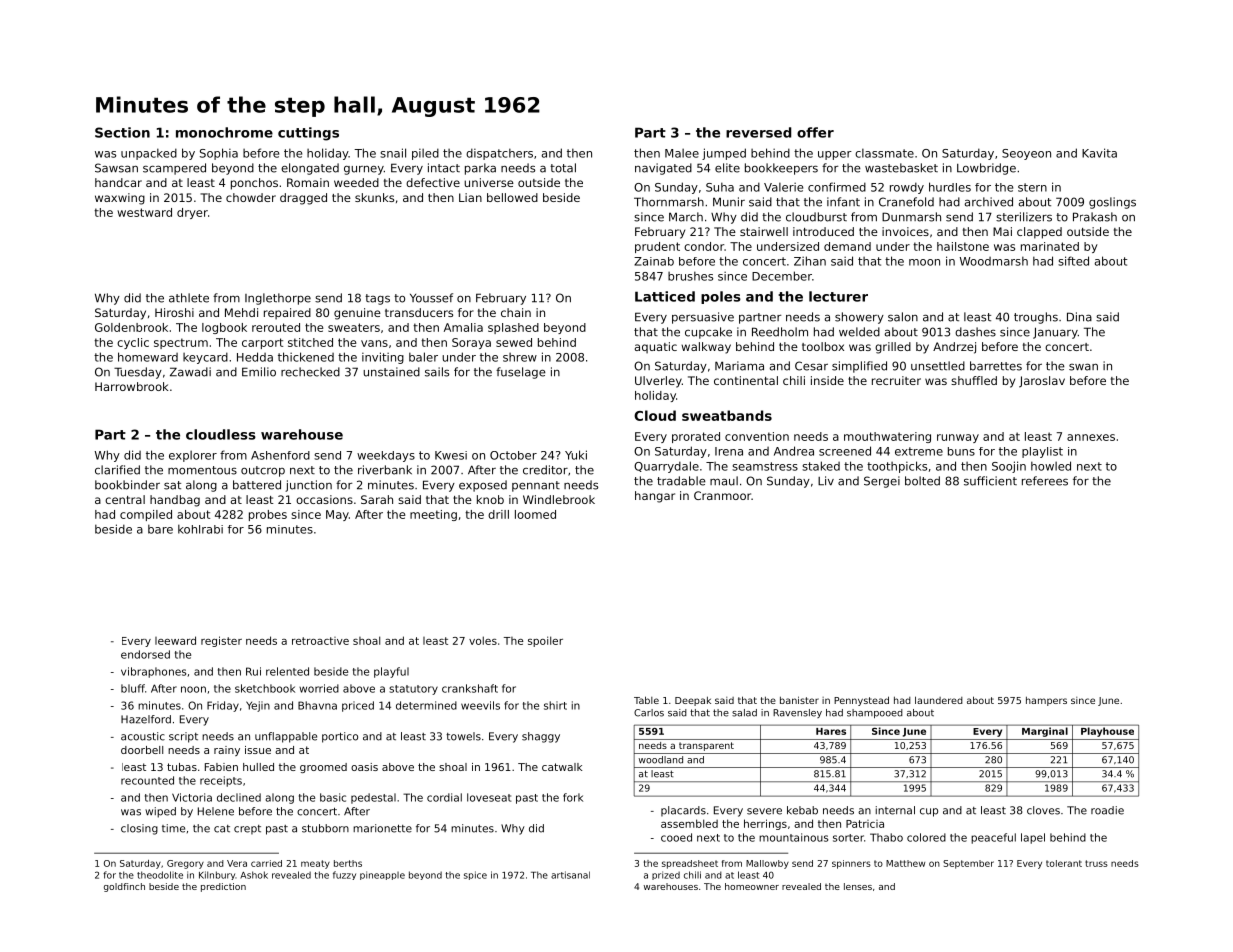 This screenshot has height=952, width=1233. I want to click on herrings, so click(765, 824).
